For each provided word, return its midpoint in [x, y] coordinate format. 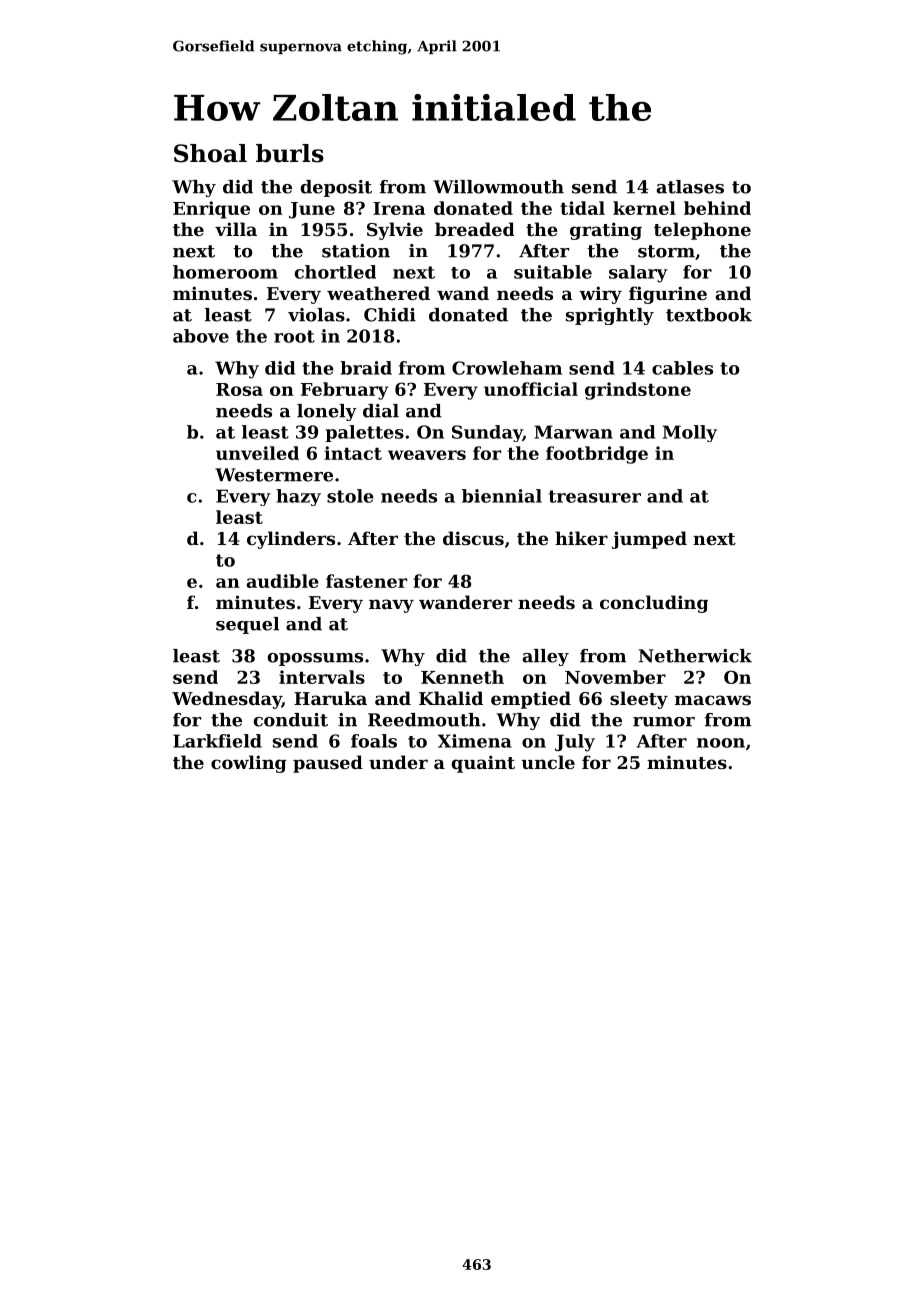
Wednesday [227, 700]
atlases [690, 187]
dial [381, 411]
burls [290, 153]
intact [353, 453]
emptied [531, 700]
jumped [649, 540]
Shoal [210, 153]
